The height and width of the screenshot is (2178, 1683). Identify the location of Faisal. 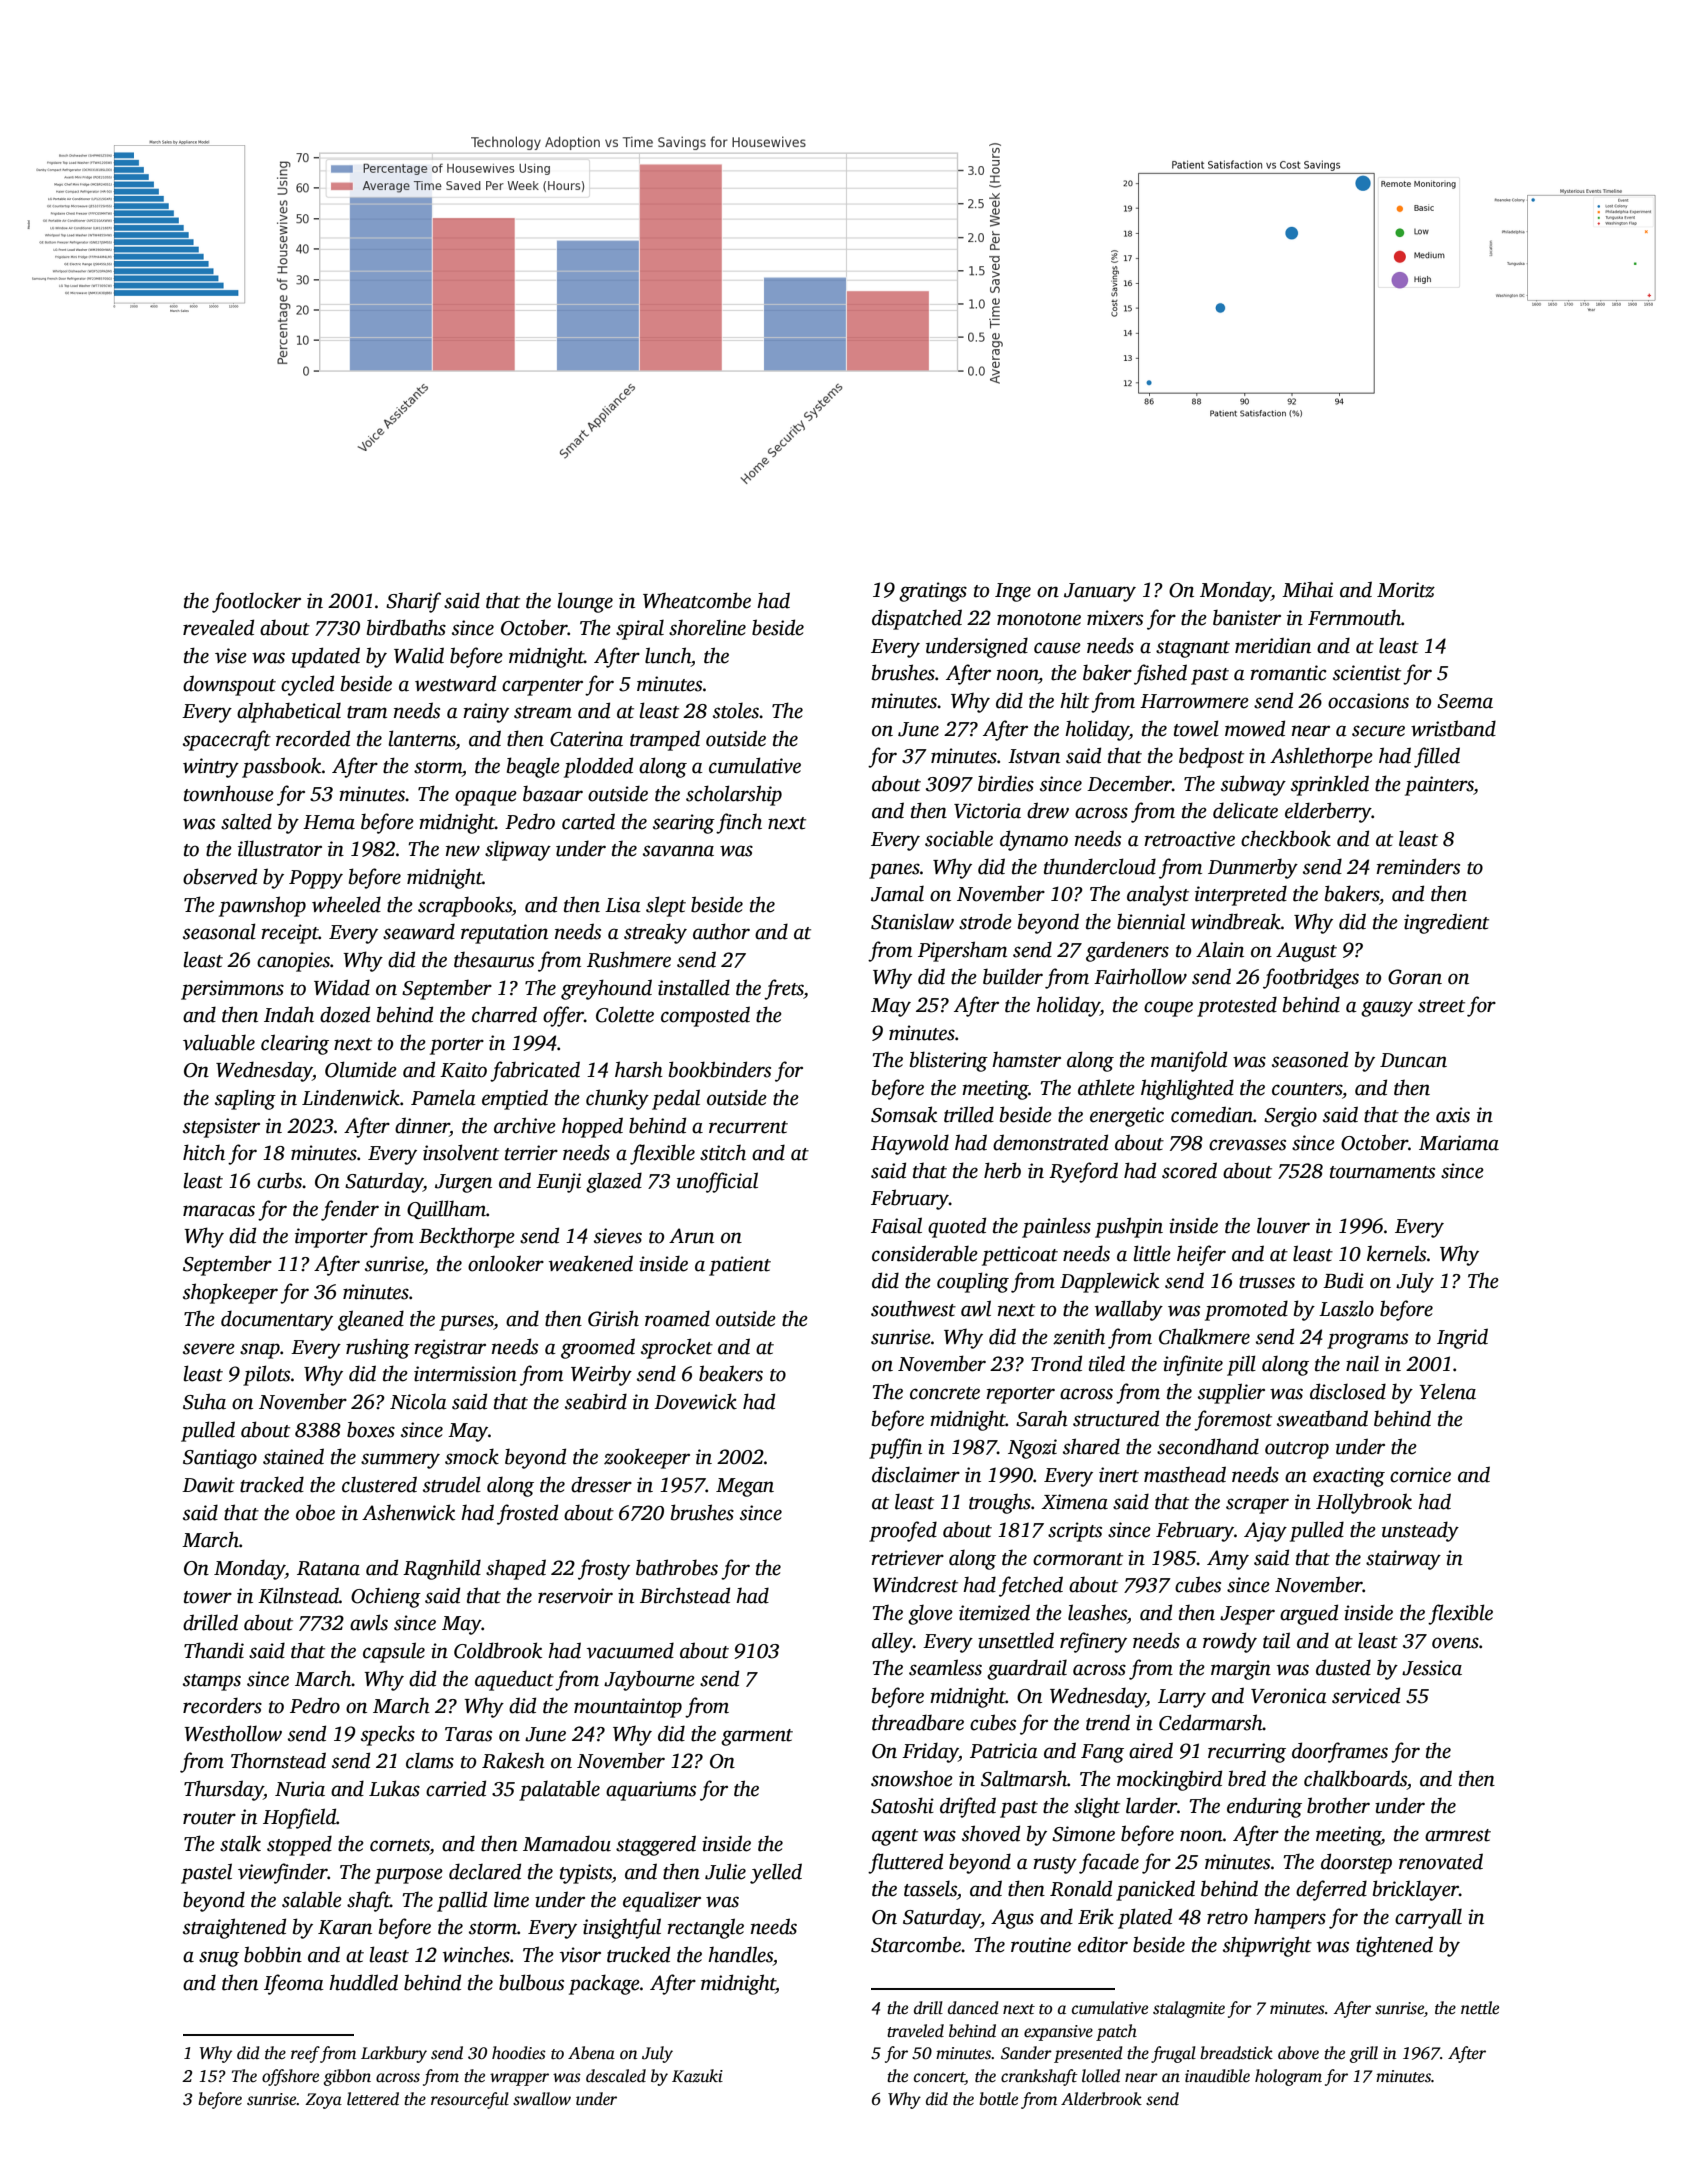
(896, 1225).
